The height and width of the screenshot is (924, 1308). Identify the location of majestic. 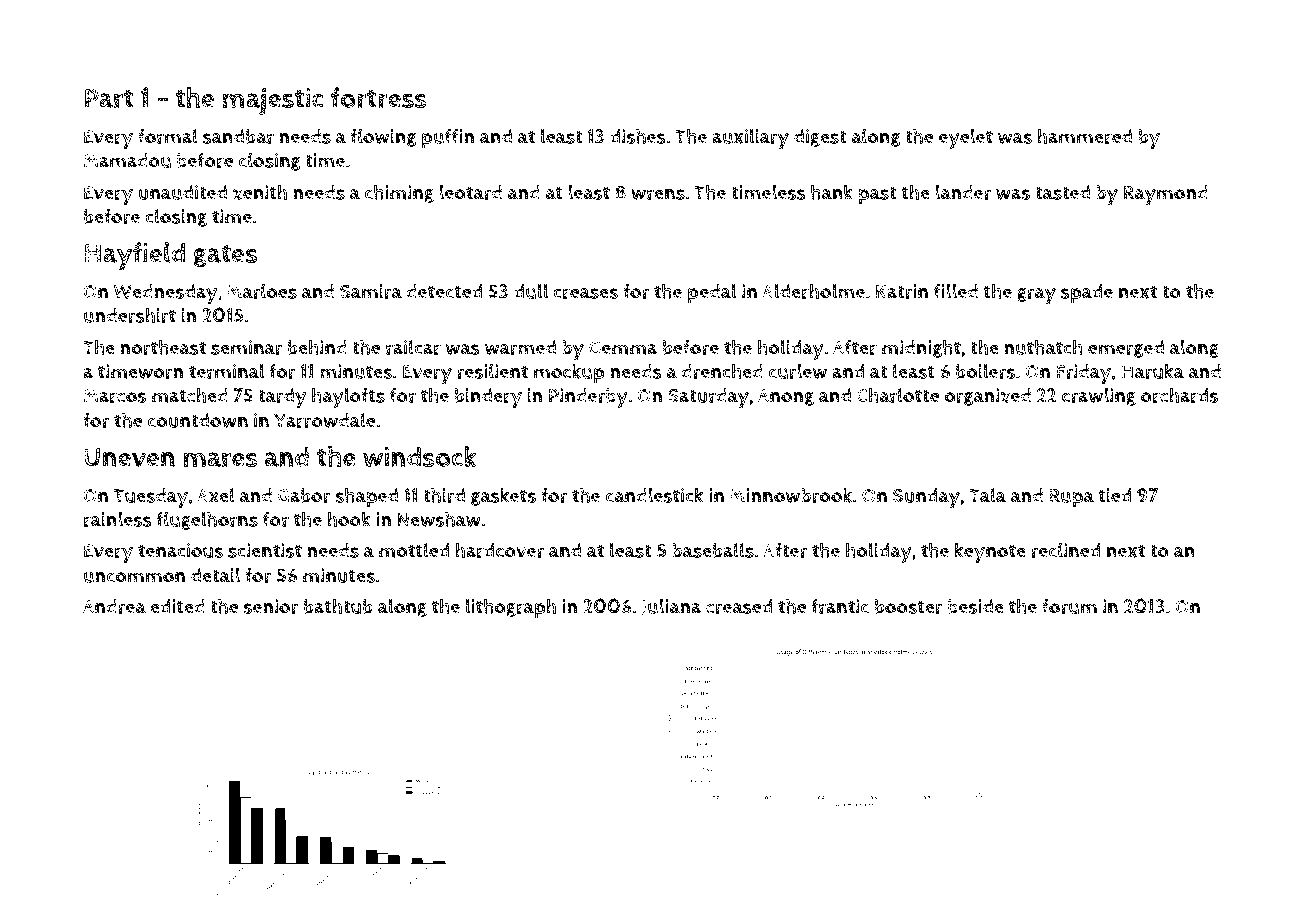
(272, 101).
